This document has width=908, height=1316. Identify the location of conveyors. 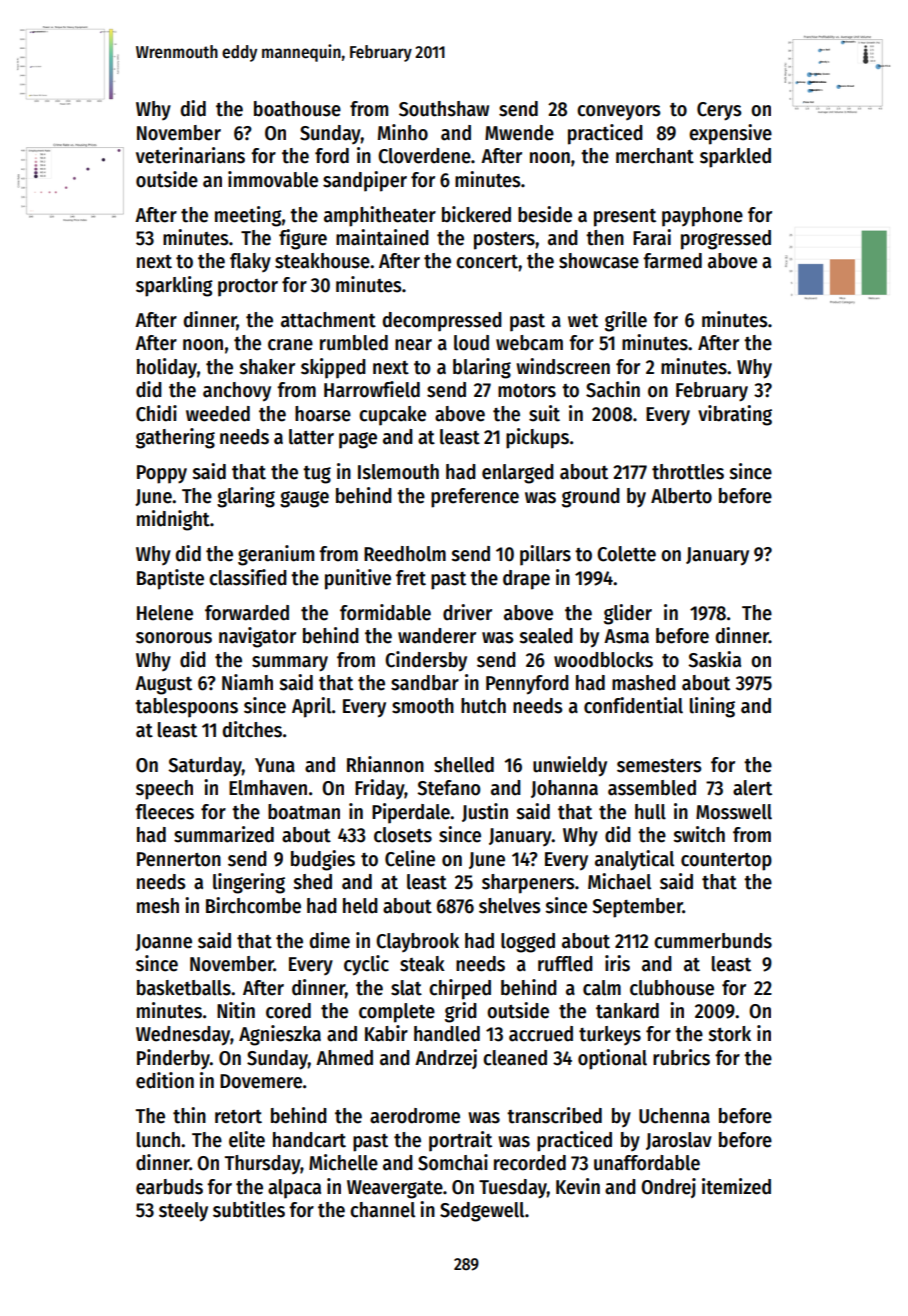
(618, 112).
